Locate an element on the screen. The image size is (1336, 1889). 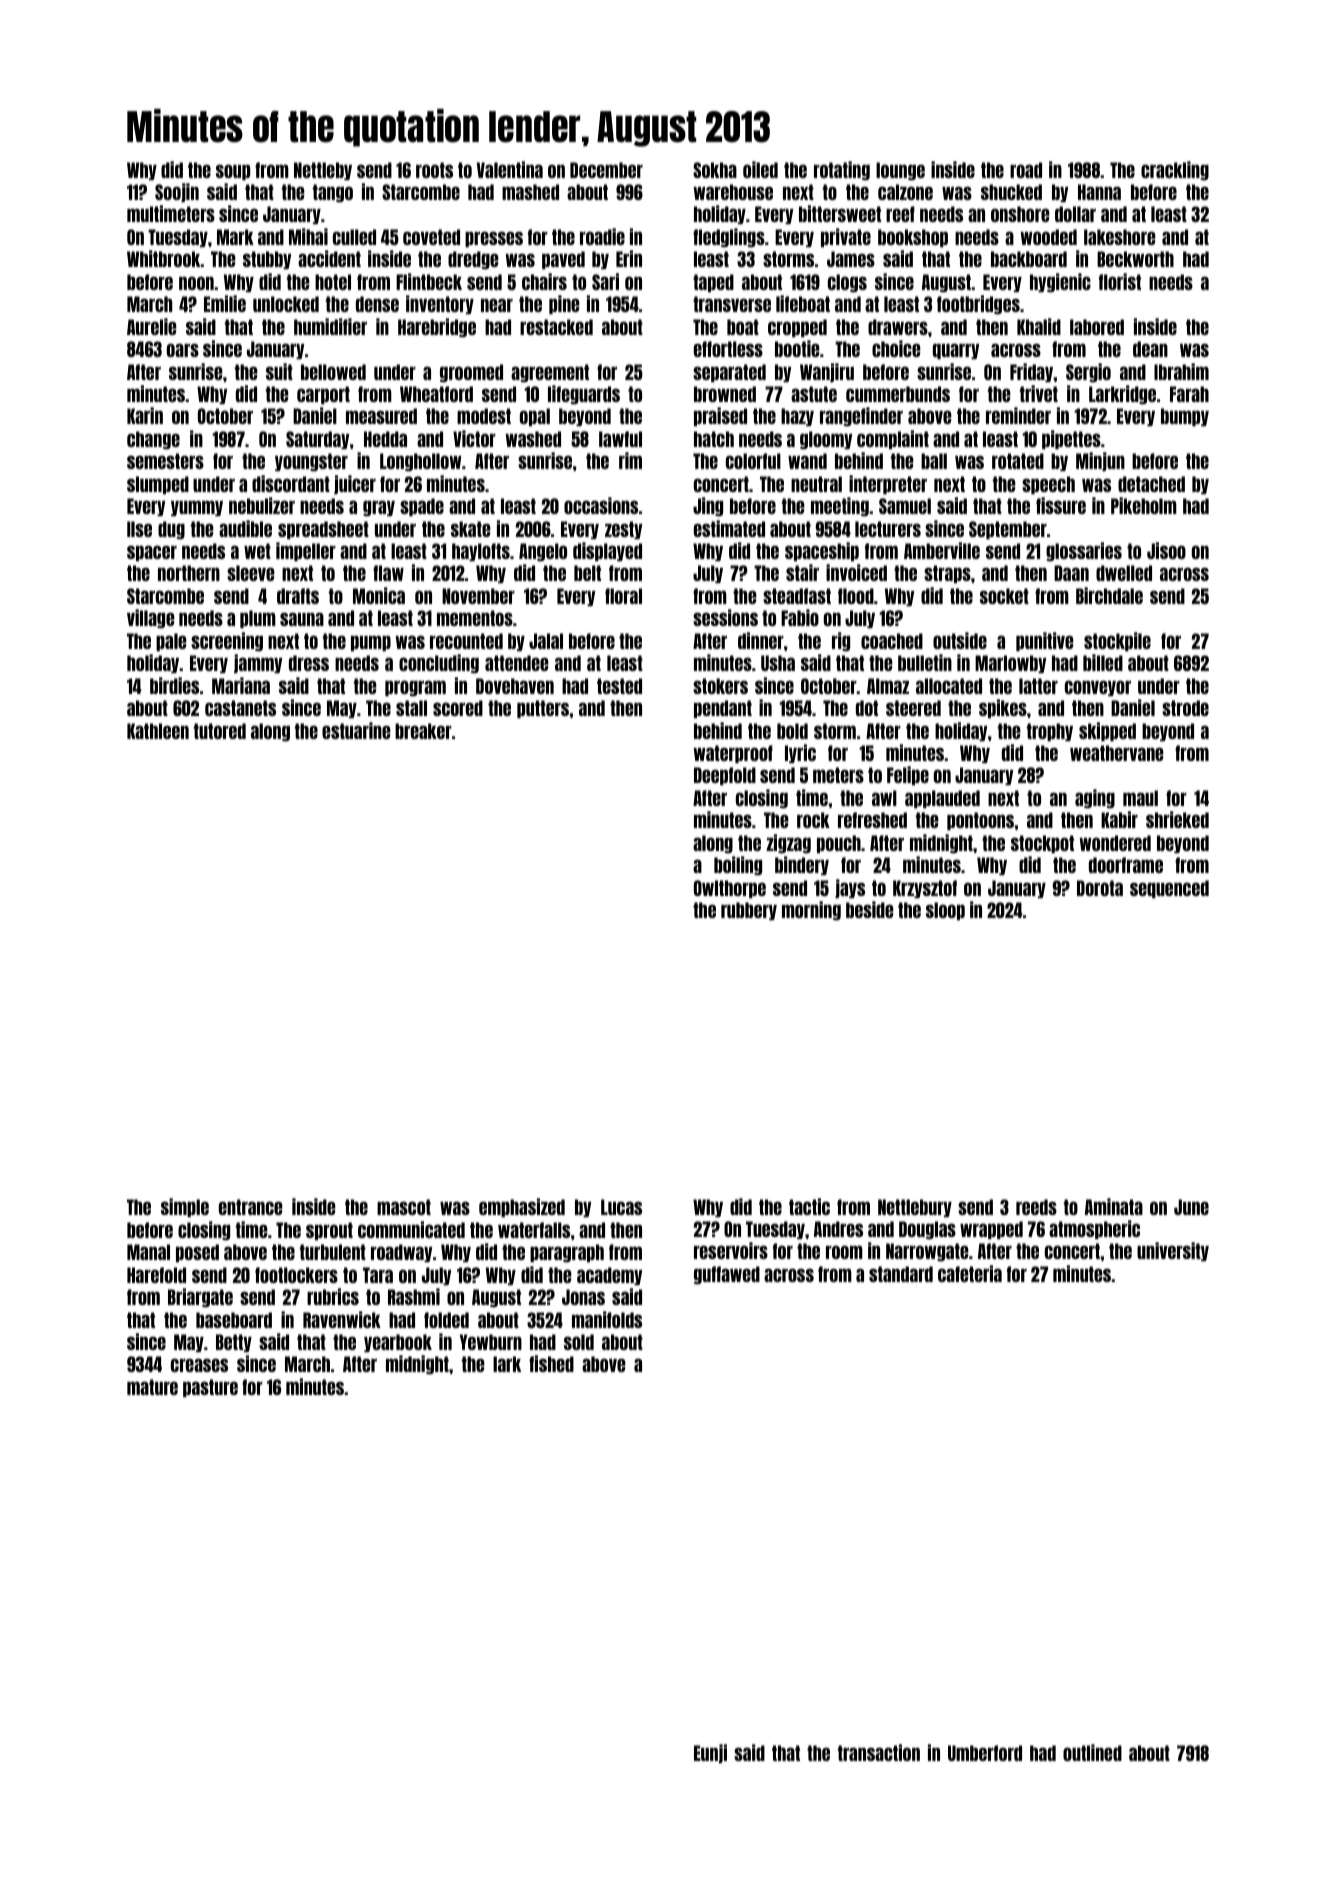
Aurelie is located at coordinates (152, 326).
